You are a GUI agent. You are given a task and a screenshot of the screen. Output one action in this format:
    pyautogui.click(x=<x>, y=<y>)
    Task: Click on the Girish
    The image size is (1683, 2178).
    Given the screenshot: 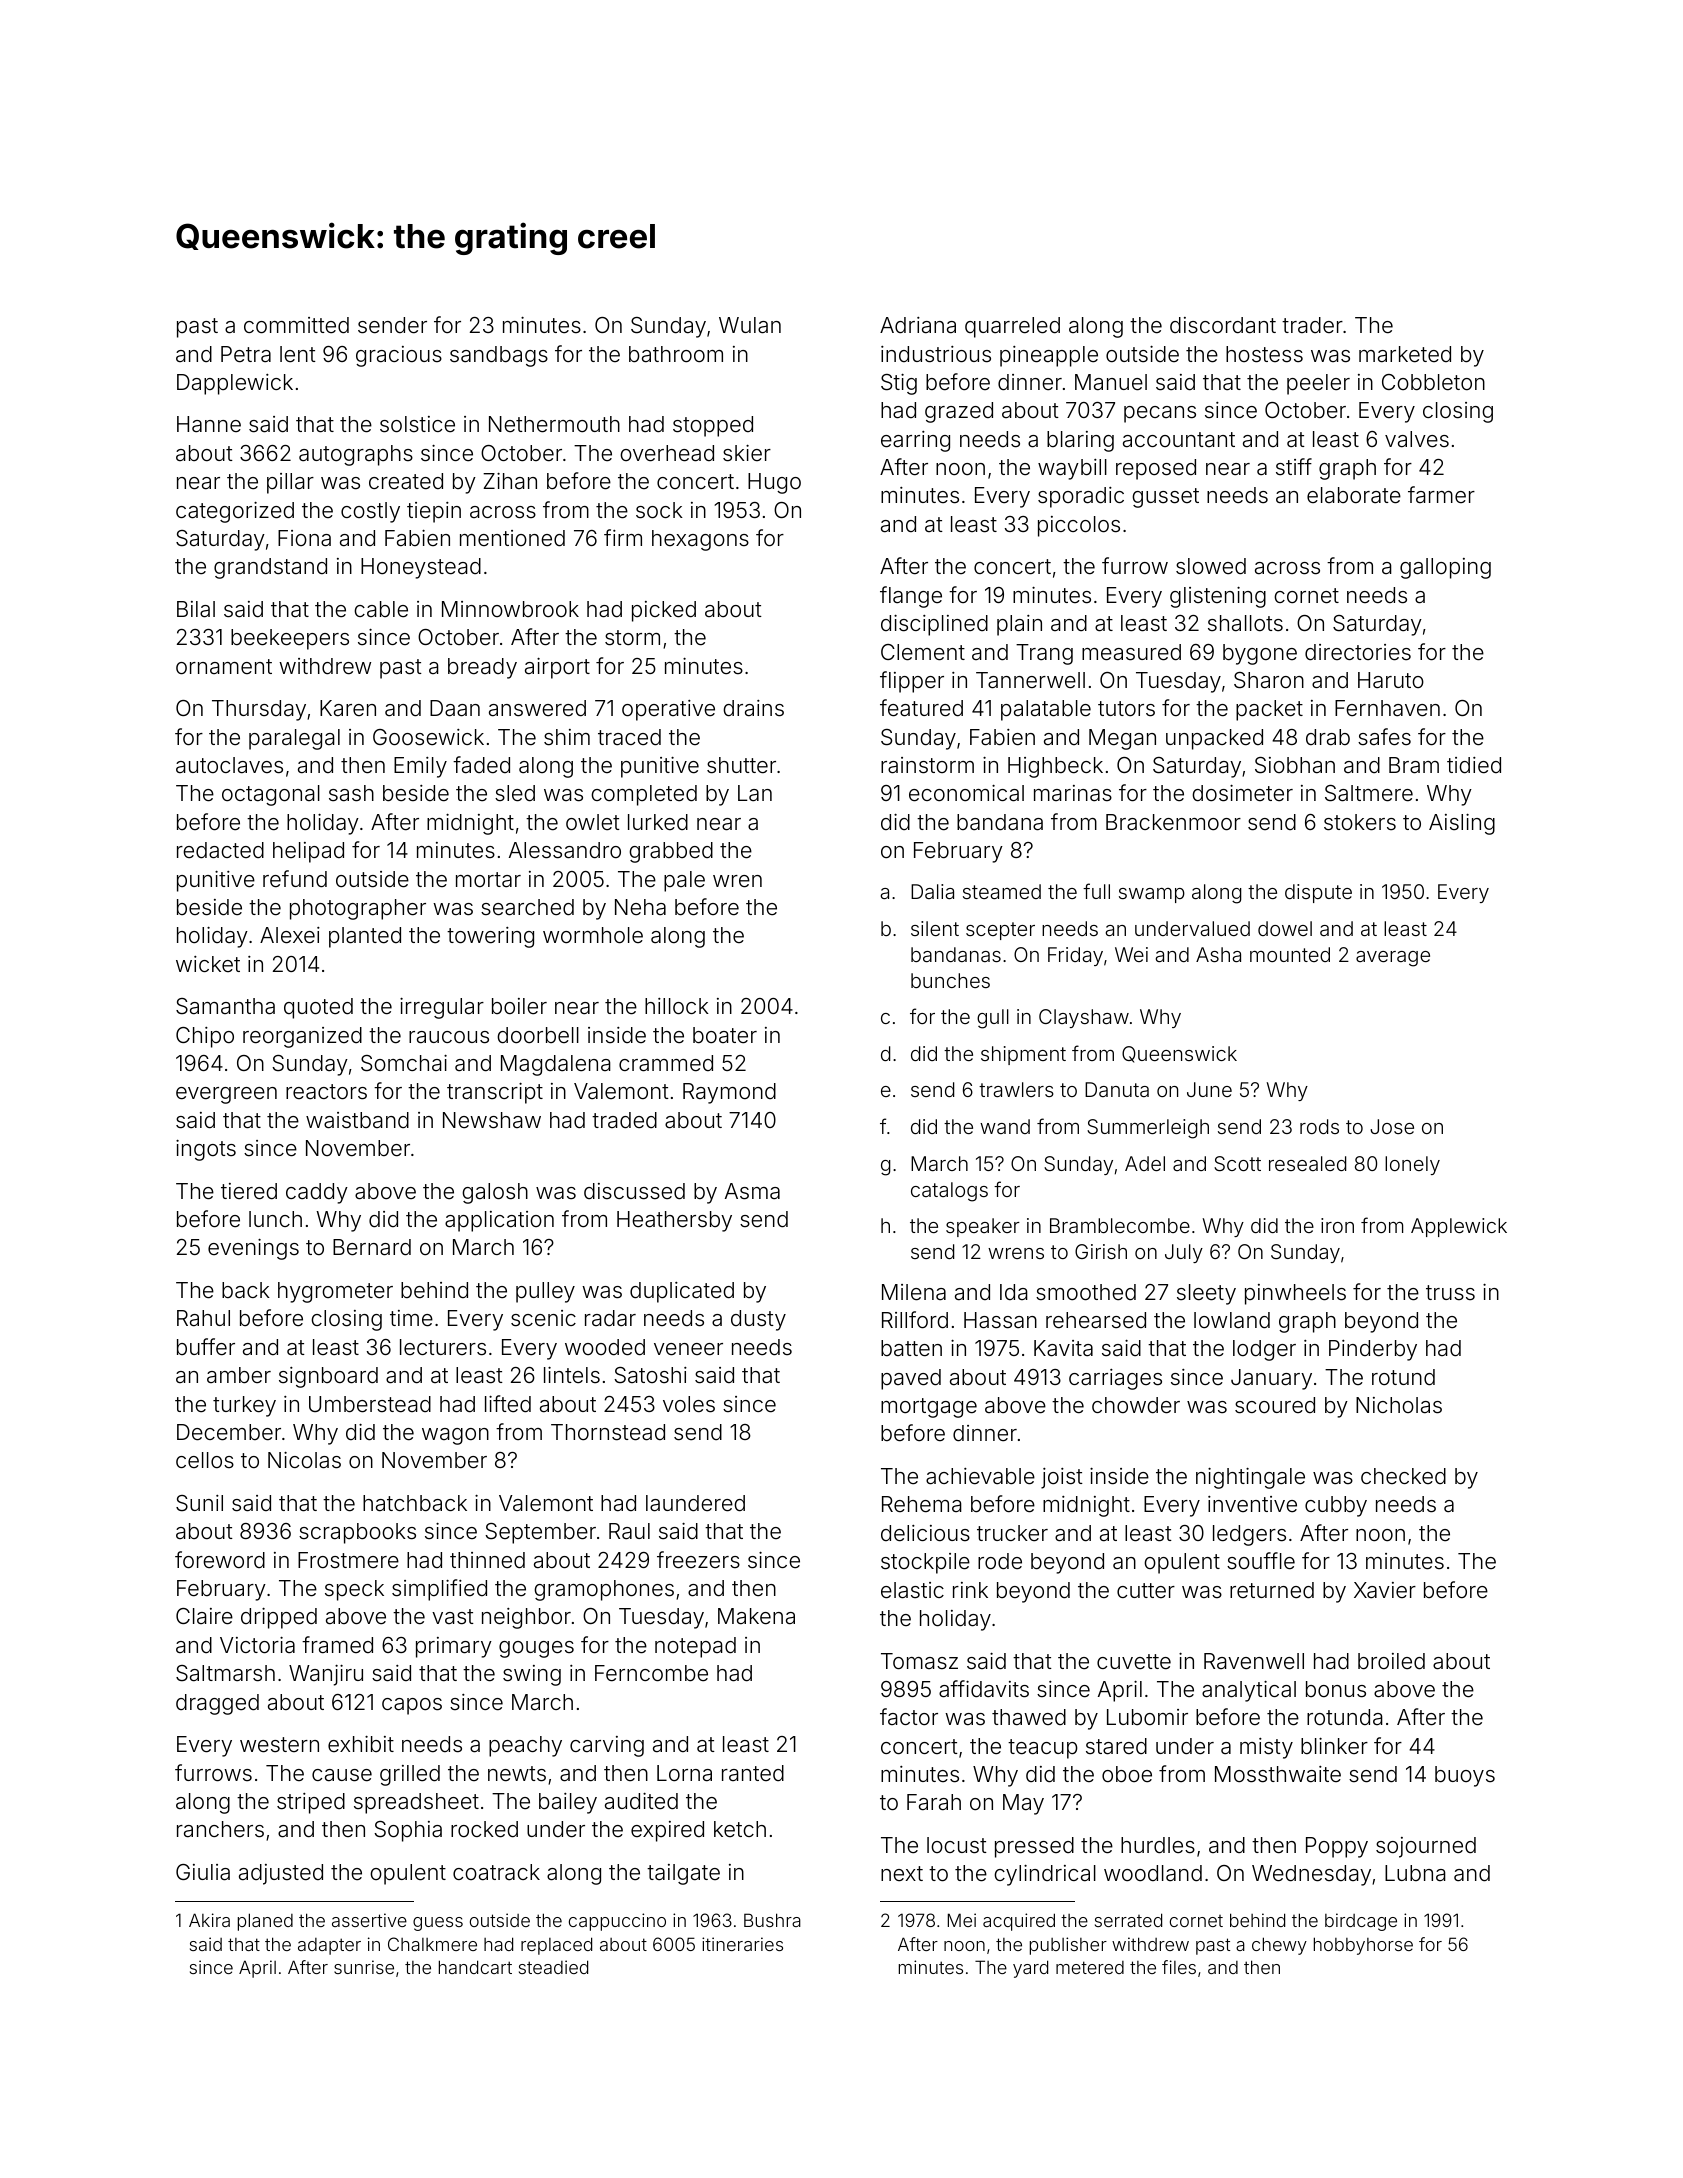 What is the action you would take?
    pyautogui.click(x=1101, y=1251)
